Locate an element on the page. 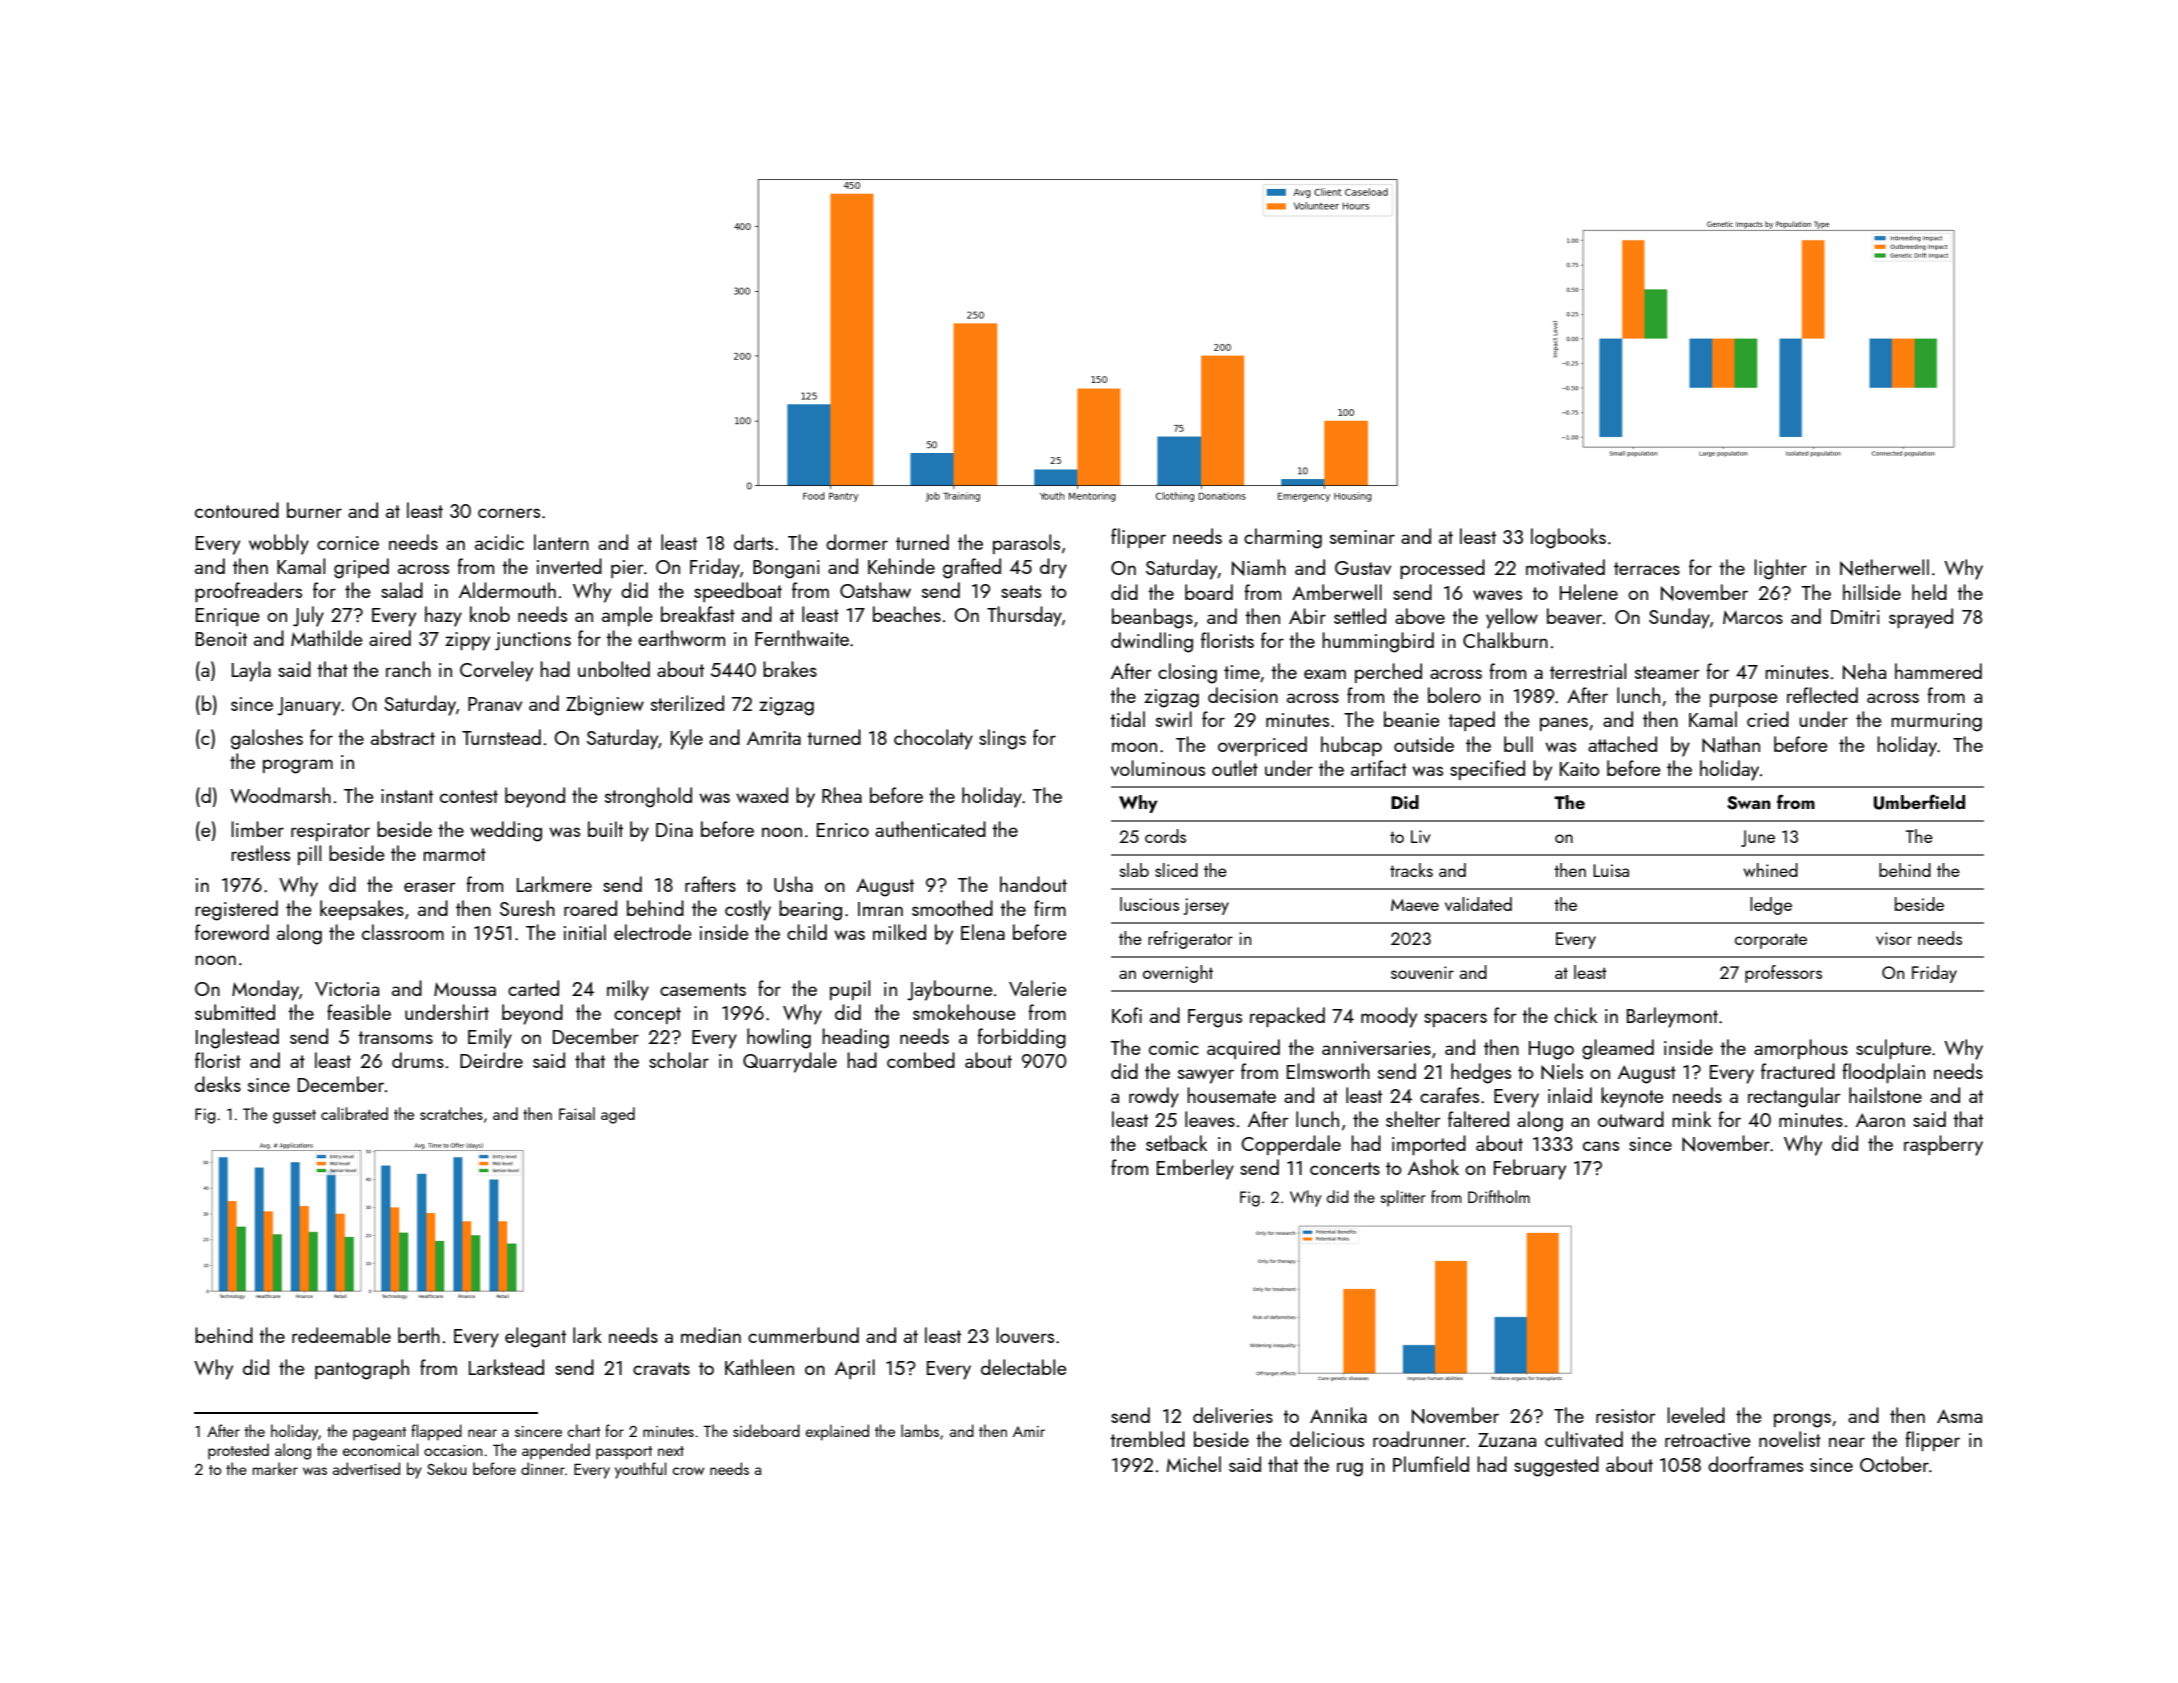  Amrita is located at coordinates (774, 738).
